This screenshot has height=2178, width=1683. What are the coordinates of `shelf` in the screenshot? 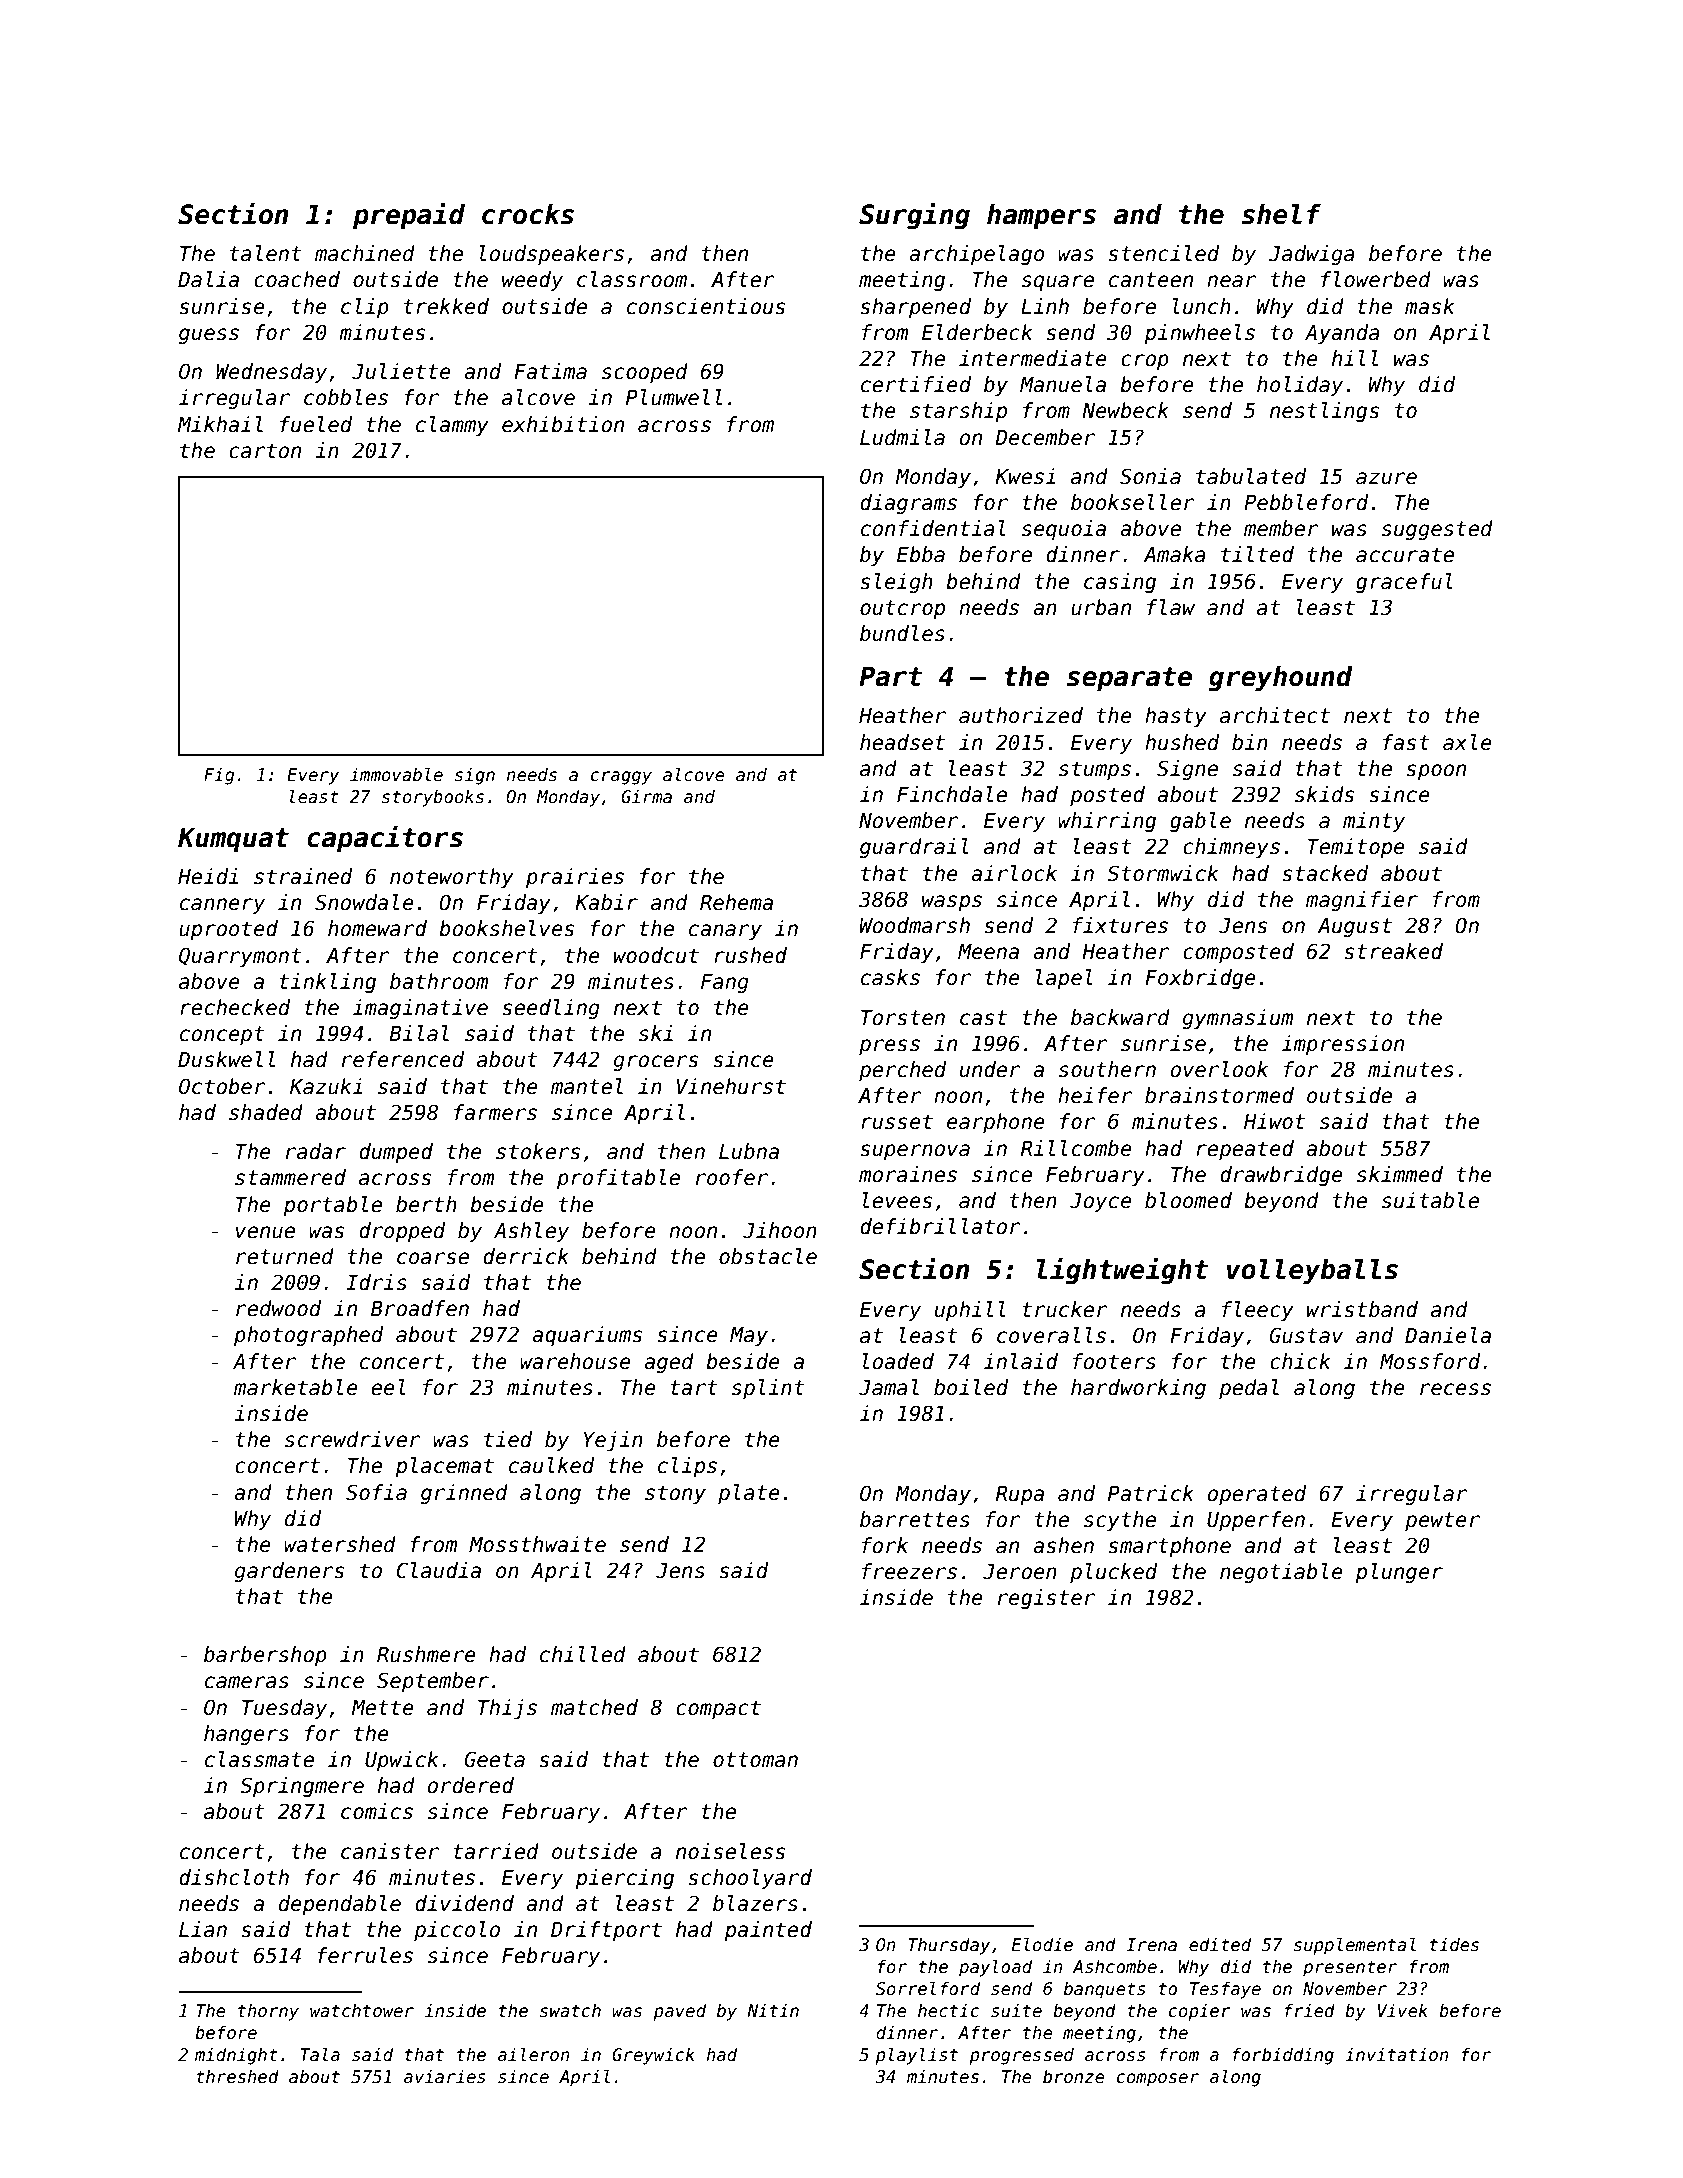 It's located at (1281, 214).
